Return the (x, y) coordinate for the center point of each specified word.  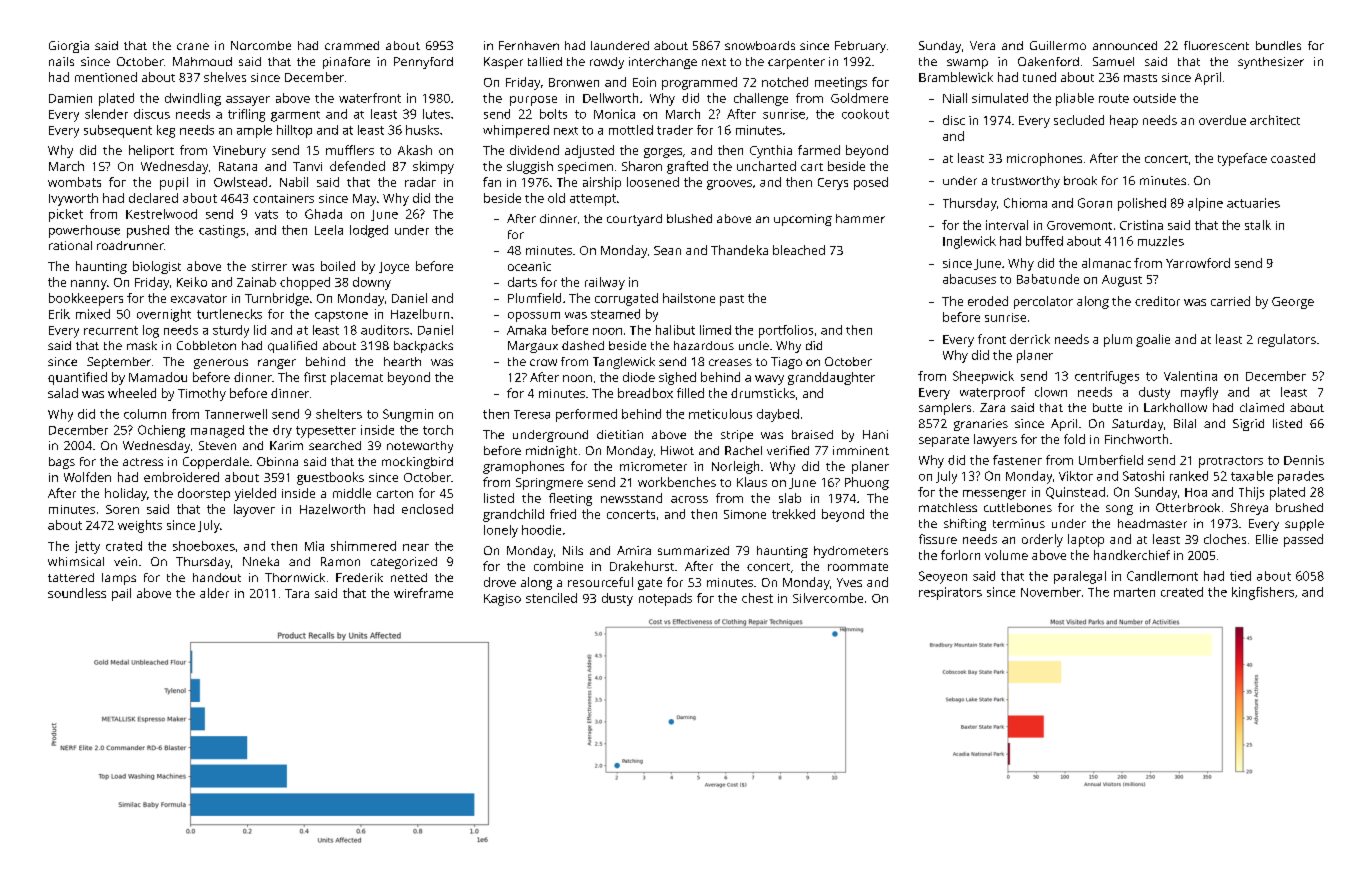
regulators (1287, 340)
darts (522, 282)
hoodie (541, 530)
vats (266, 214)
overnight (164, 315)
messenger (994, 495)
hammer (860, 218)
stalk (1258, 225)
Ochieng (161, 431)
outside (1154, 98)
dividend (534, 150)
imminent (861, 450)
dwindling (193, 99)
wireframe (423, 593)
